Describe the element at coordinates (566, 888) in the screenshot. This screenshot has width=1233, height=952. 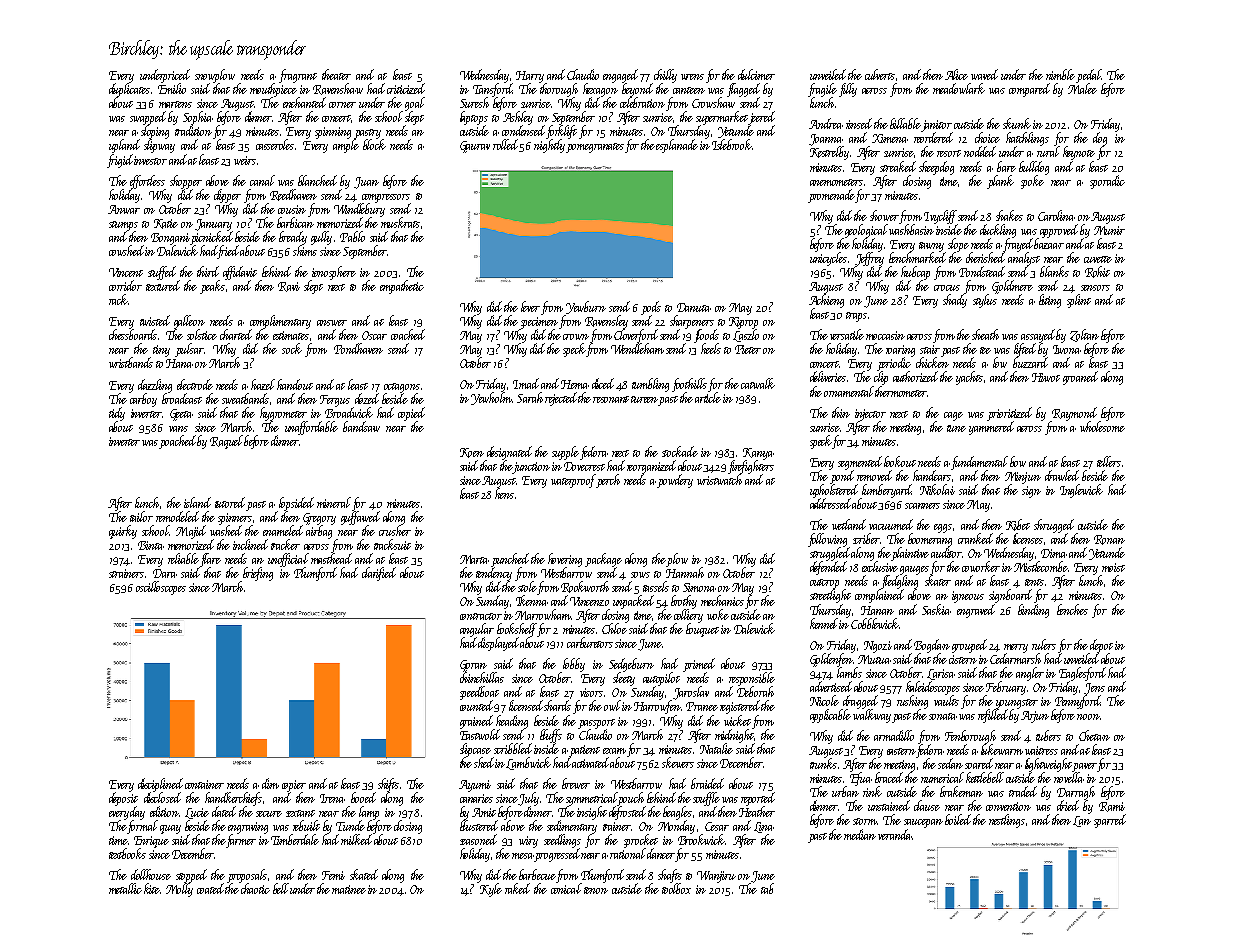
I see `conical` at that location.
